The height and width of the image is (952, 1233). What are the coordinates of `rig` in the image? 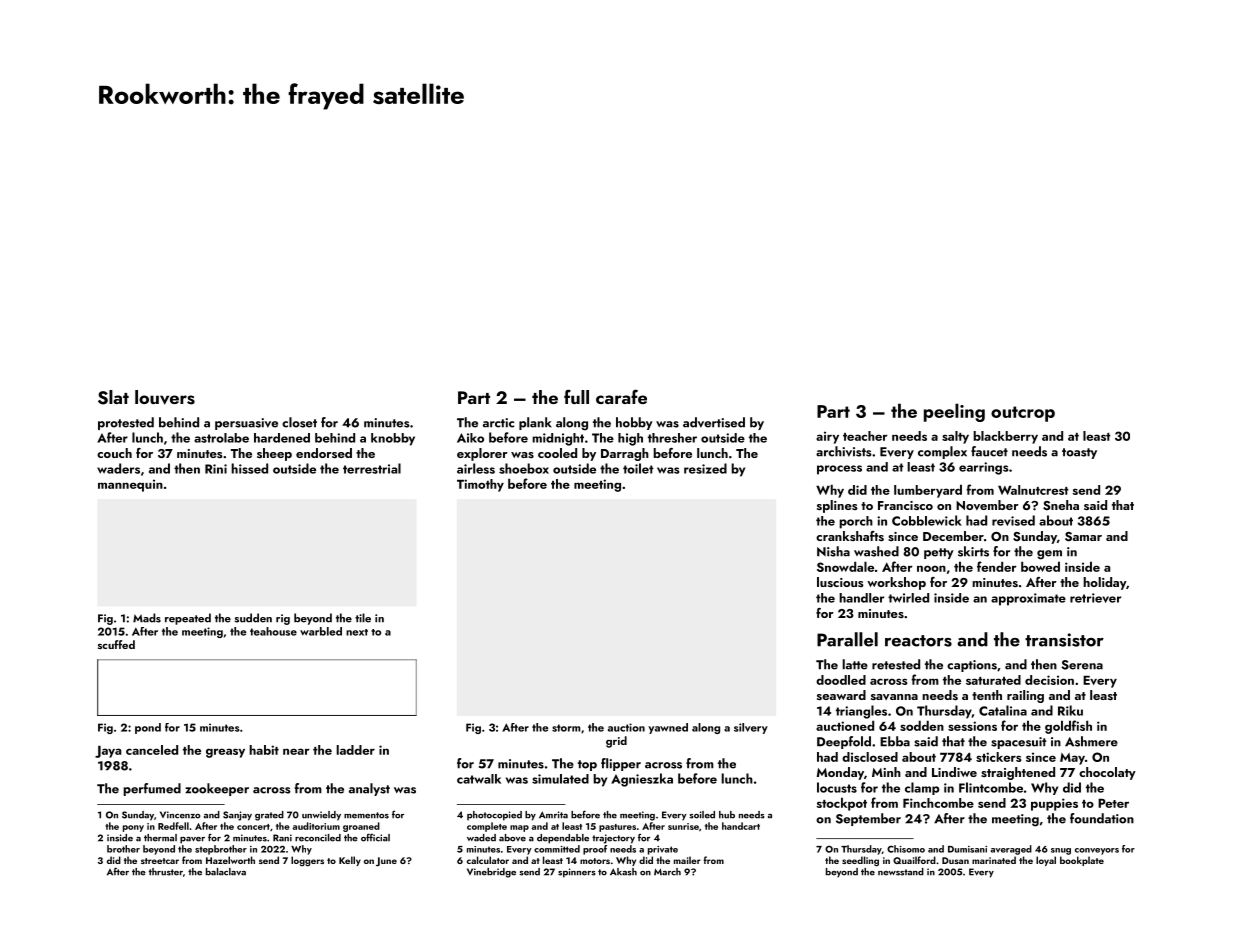 It's located at (283, 619).
